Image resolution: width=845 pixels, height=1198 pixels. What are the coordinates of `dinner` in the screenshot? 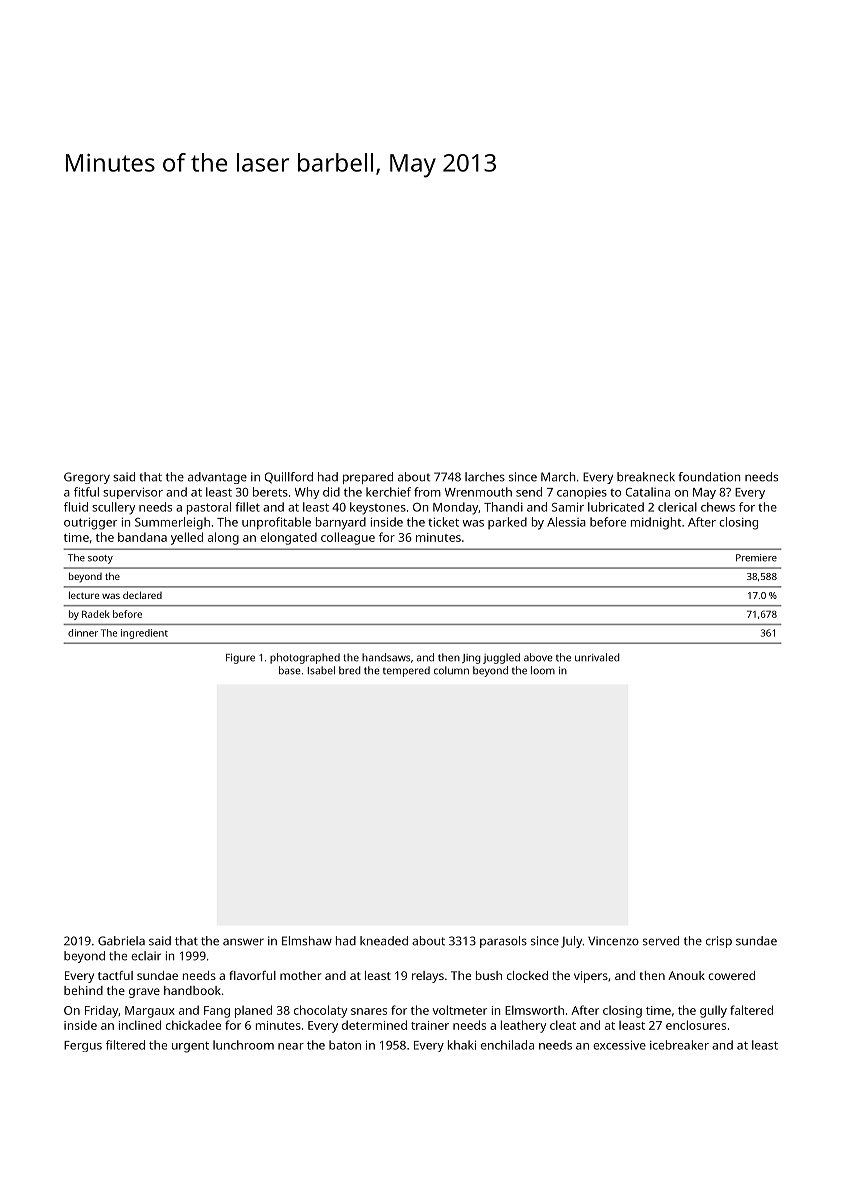 It's located at (83, 633).
